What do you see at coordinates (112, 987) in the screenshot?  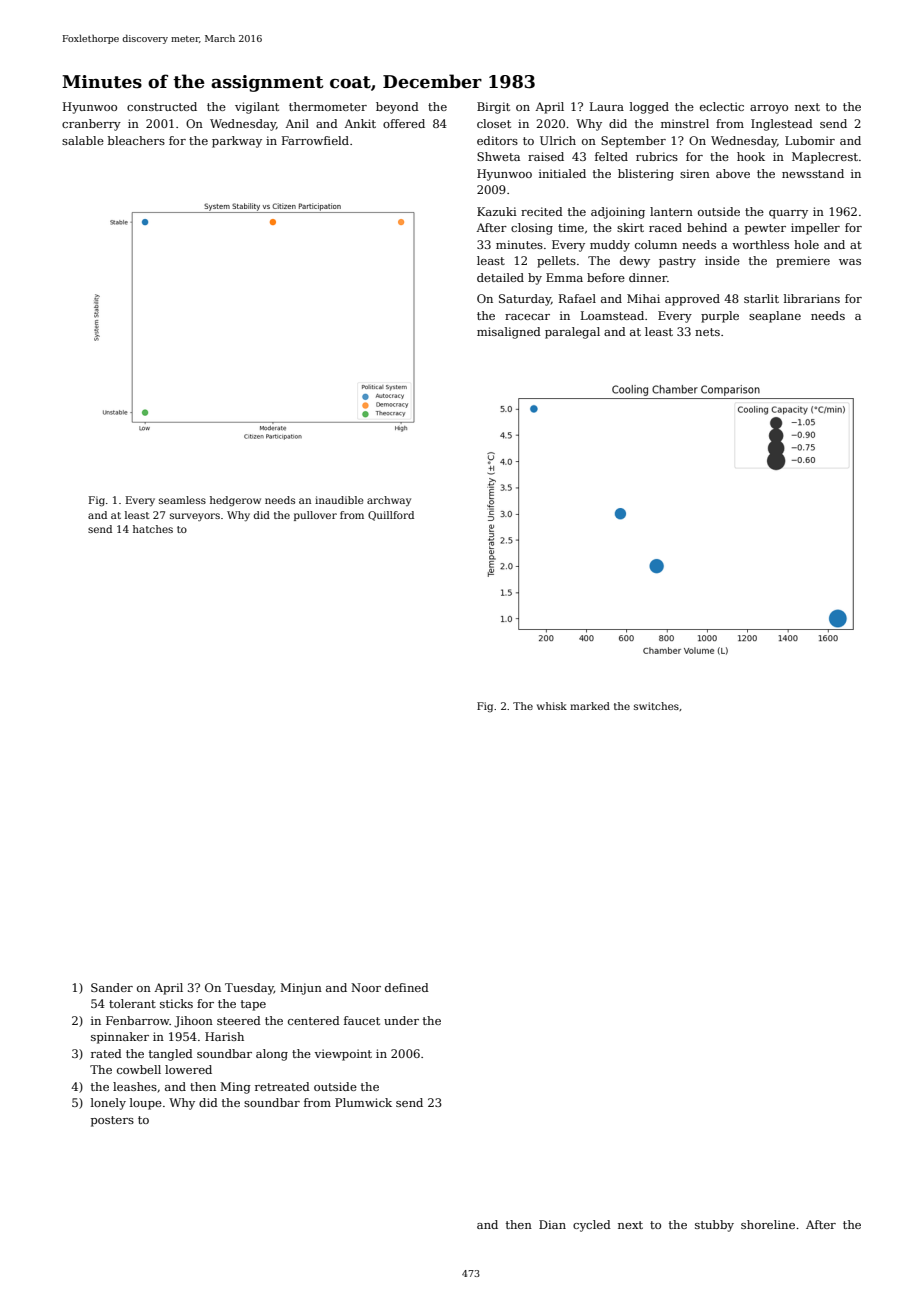 I see `Sander` at bounding box center [112, 987].
